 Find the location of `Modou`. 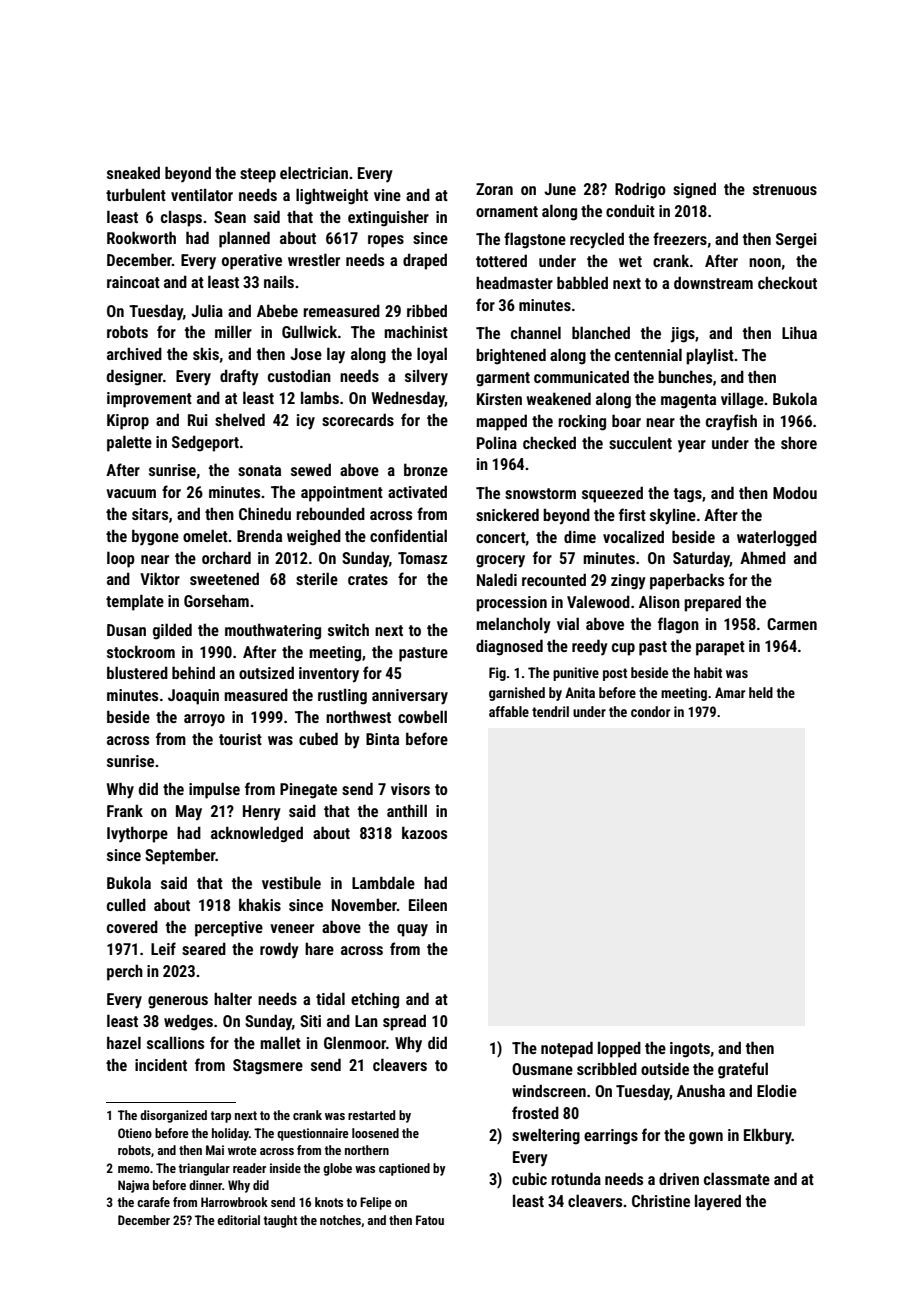

Modou is located at coordinates (795, 492).
